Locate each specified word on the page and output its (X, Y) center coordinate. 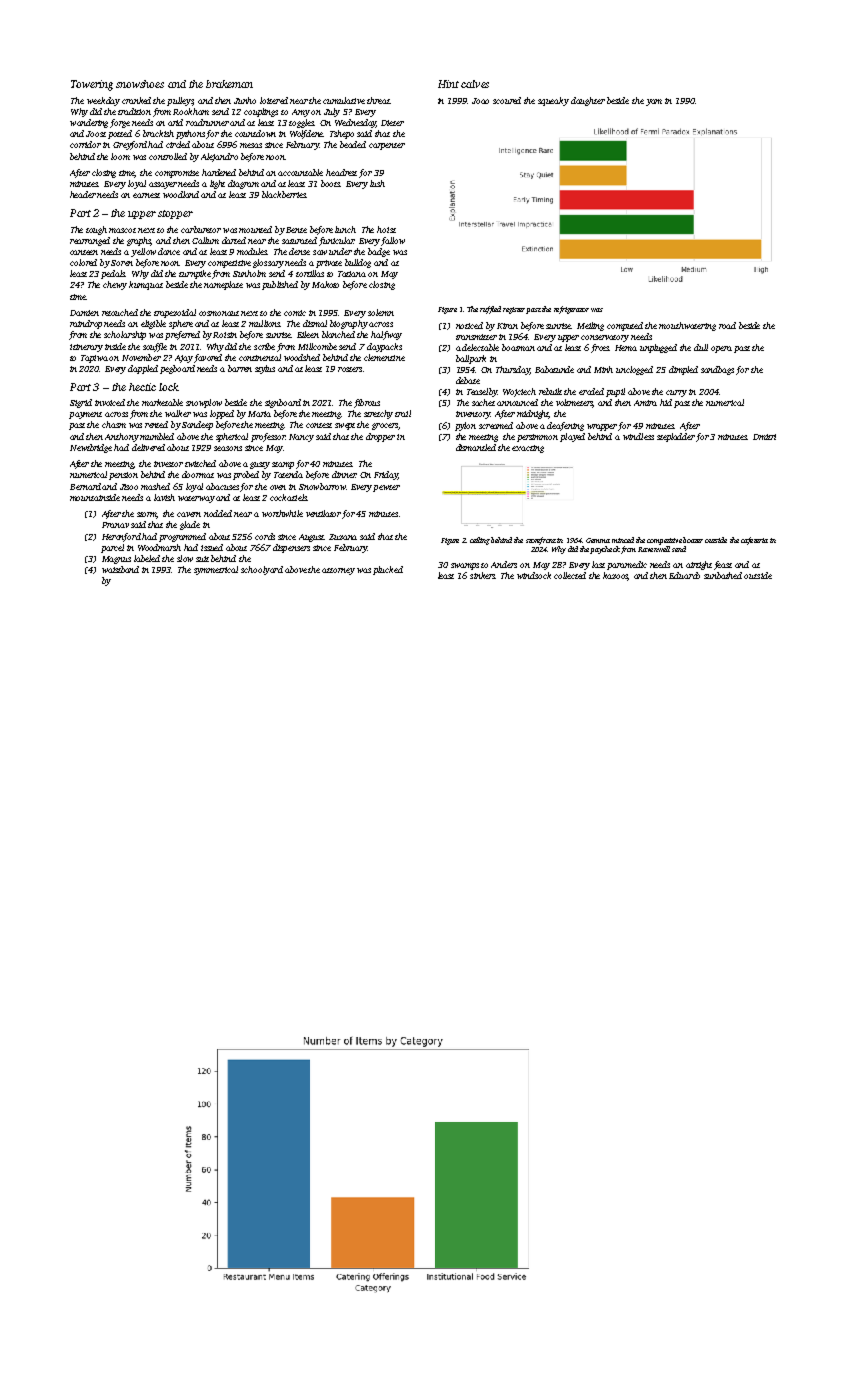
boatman (518, 347)
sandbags (717, 370)
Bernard (85, 486)
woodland (181, 194)
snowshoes (140, 84)
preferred (182, 335)
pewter (386, 488)
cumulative (344, 100)
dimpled (683, 370)
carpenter (387, 146)
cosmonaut (219, 313)
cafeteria (754, 541)
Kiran (507, 326)
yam (654, 102)
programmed (182, 537)
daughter (588, 101)
